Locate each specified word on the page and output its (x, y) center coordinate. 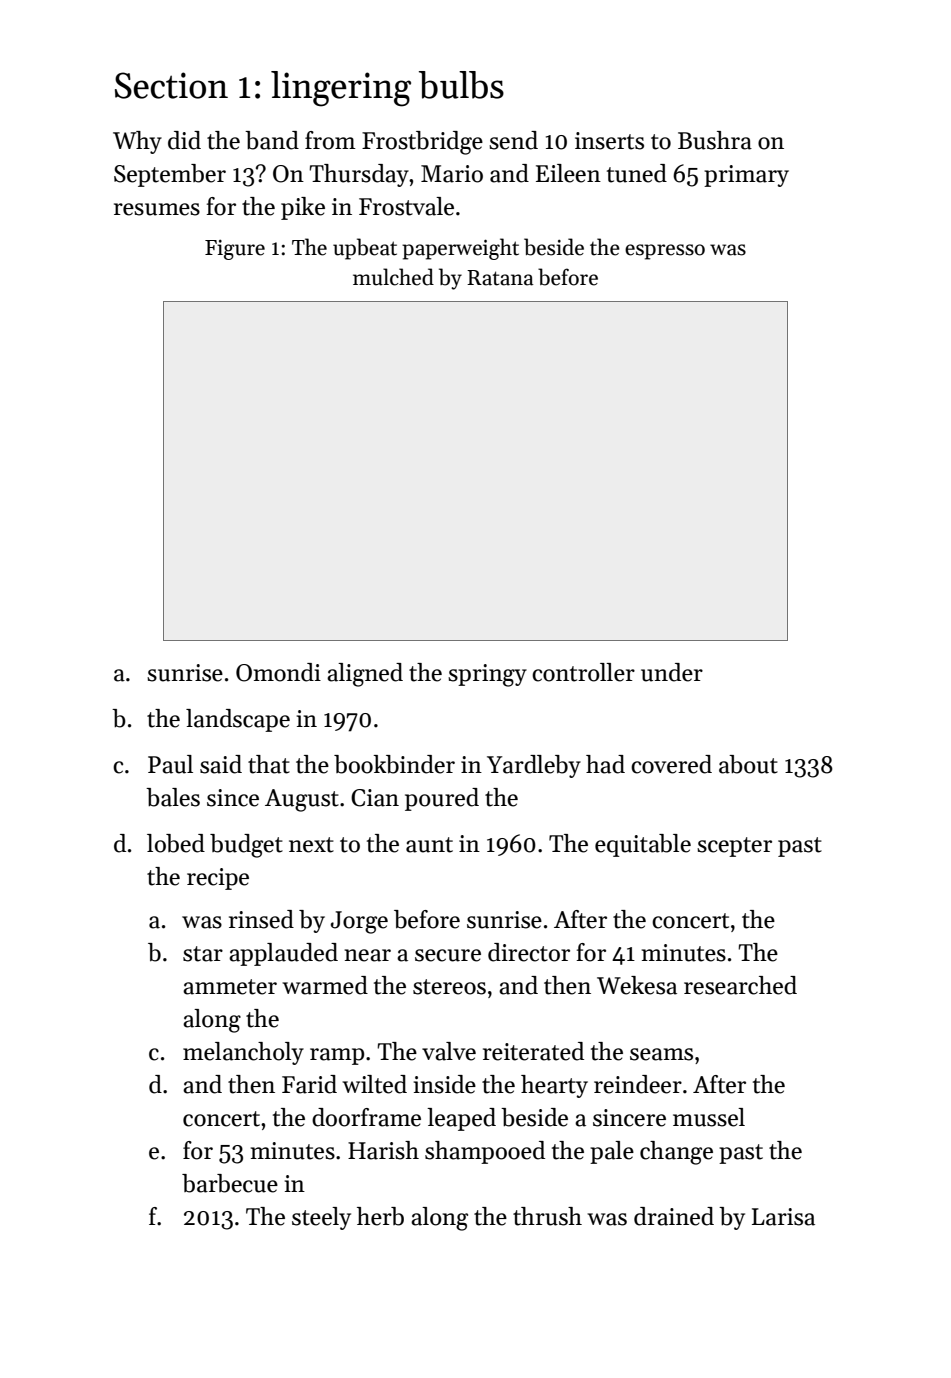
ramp (337, 1056)
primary (746, 176)
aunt (429, 845)
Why (137, 142)
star (203, 954)
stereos (449, 987)
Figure (235, 250)
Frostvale (406, 206)
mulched (393, 277)
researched (740, 985)
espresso (665, 252)
